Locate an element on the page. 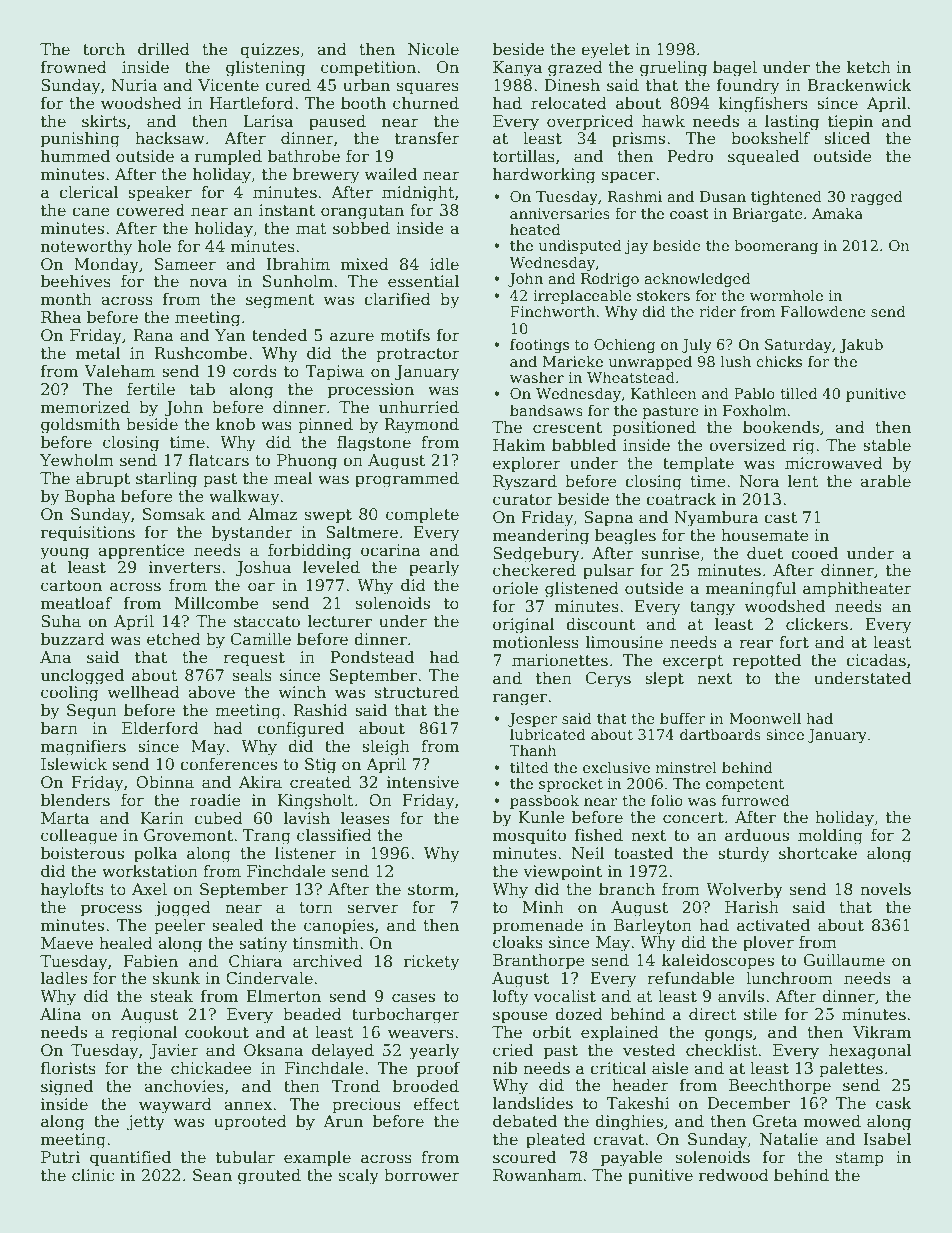 The width and height of the document is (952, 1233). Monday is located at coordinates (106, 266).
